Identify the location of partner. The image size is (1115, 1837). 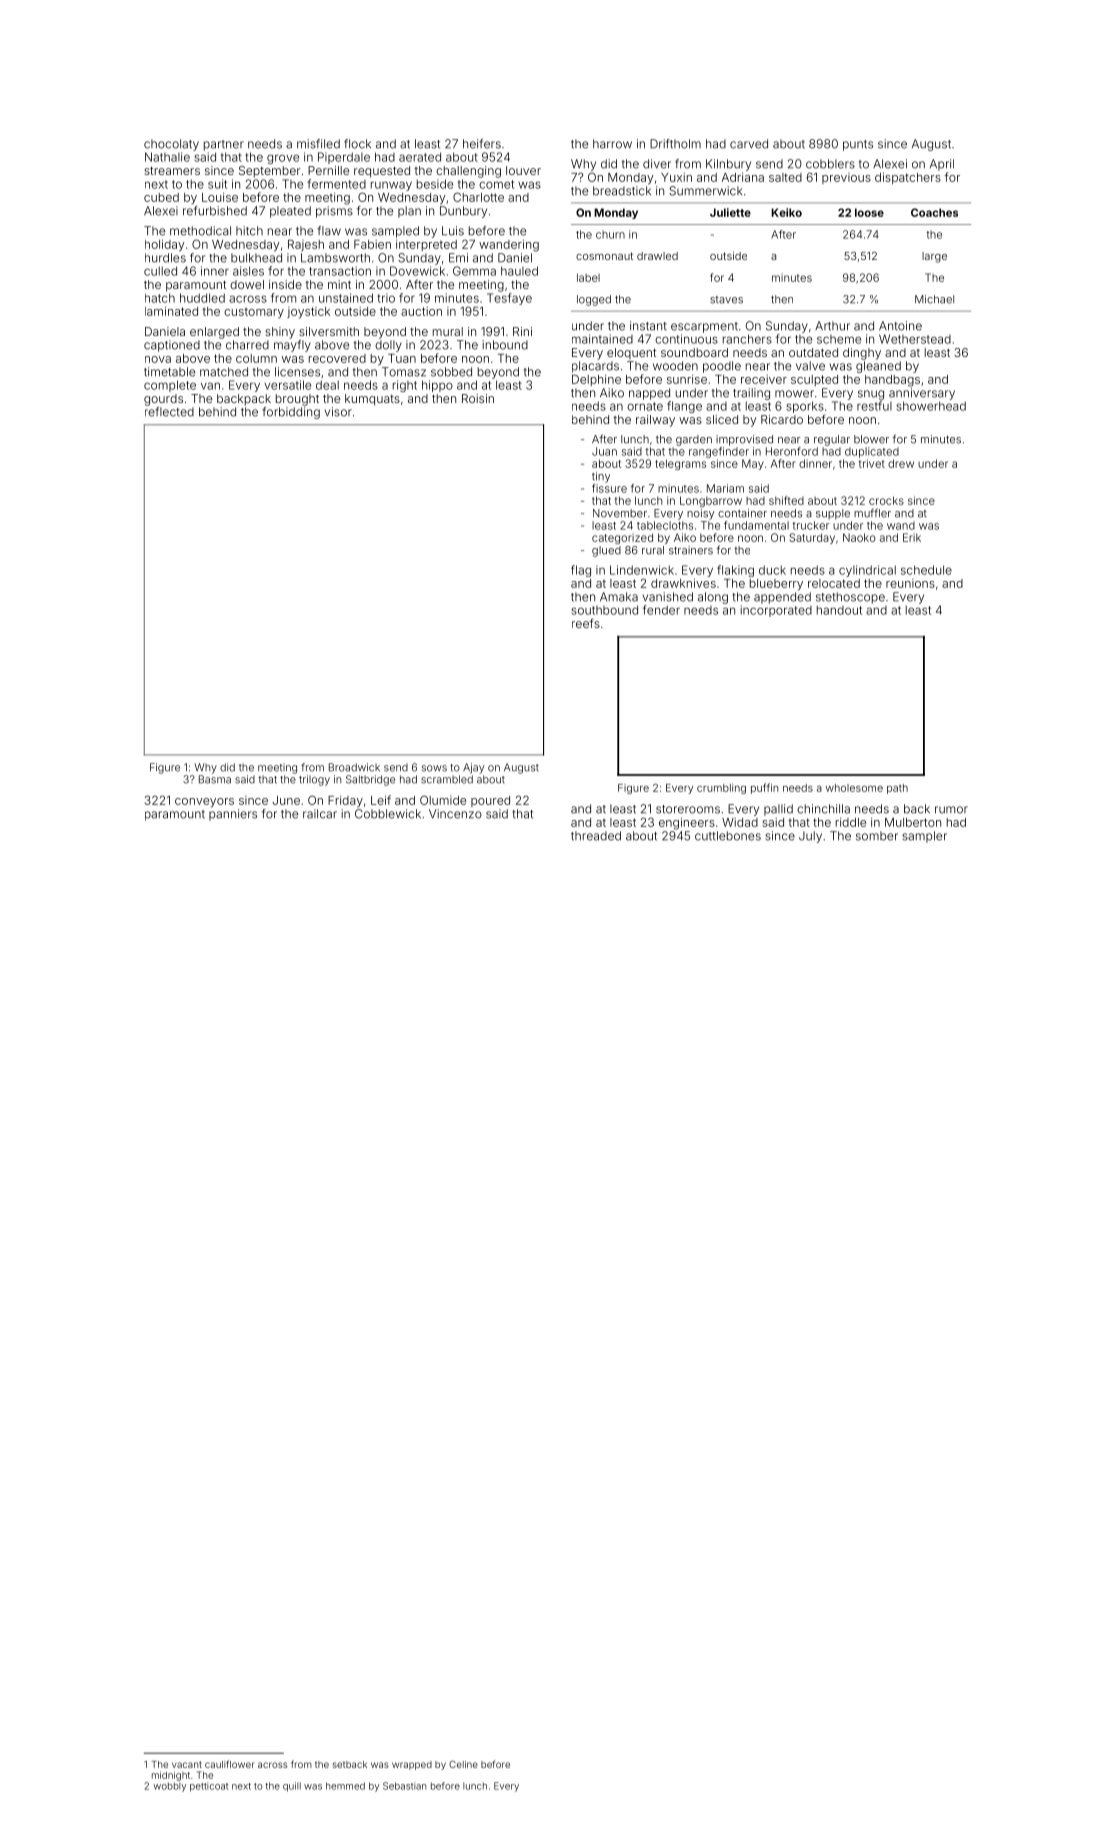
(224, 145).
